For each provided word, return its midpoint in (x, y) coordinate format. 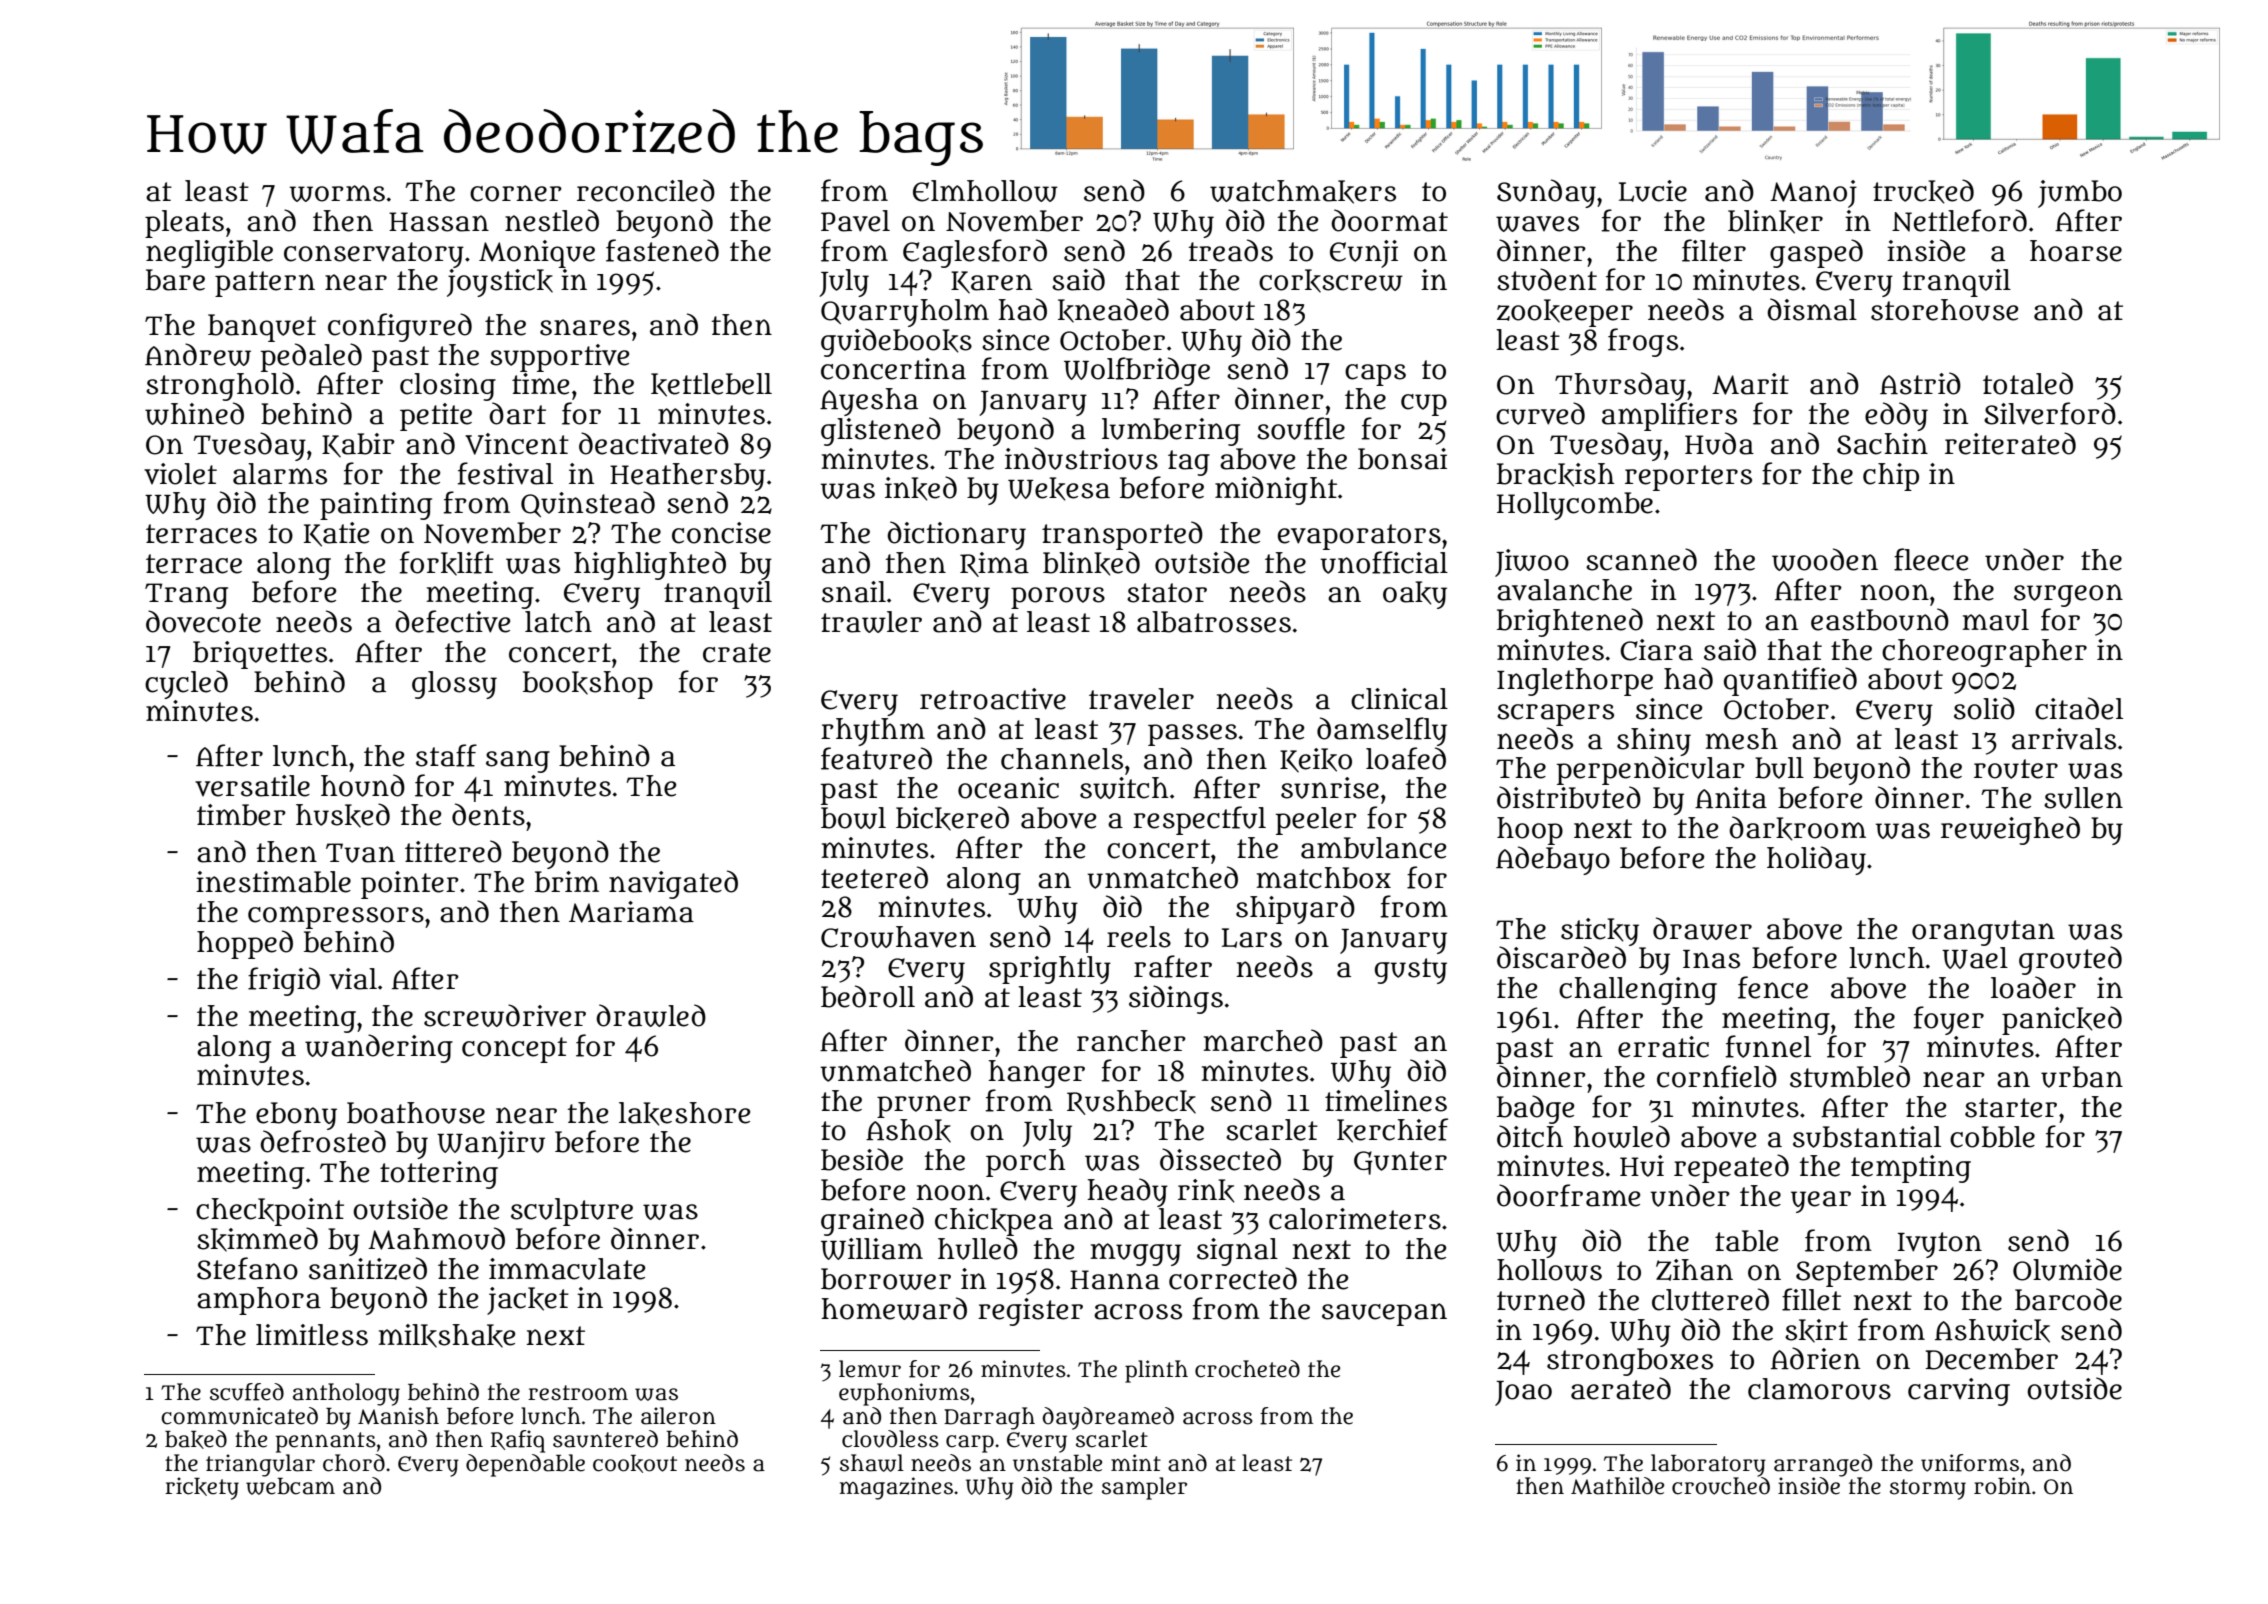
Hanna (1115, 1280)
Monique (537, 254)
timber (241, 815)
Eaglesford (975, 253)
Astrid (1920, 383)
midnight (1276, 490)
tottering (439, 1175)
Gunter (1400, 1163)
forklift (447, 563)
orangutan (1983, 933)
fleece (1931, 559)
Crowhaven (898, 937)
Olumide (2067, 1269)
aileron (678, 1416)
